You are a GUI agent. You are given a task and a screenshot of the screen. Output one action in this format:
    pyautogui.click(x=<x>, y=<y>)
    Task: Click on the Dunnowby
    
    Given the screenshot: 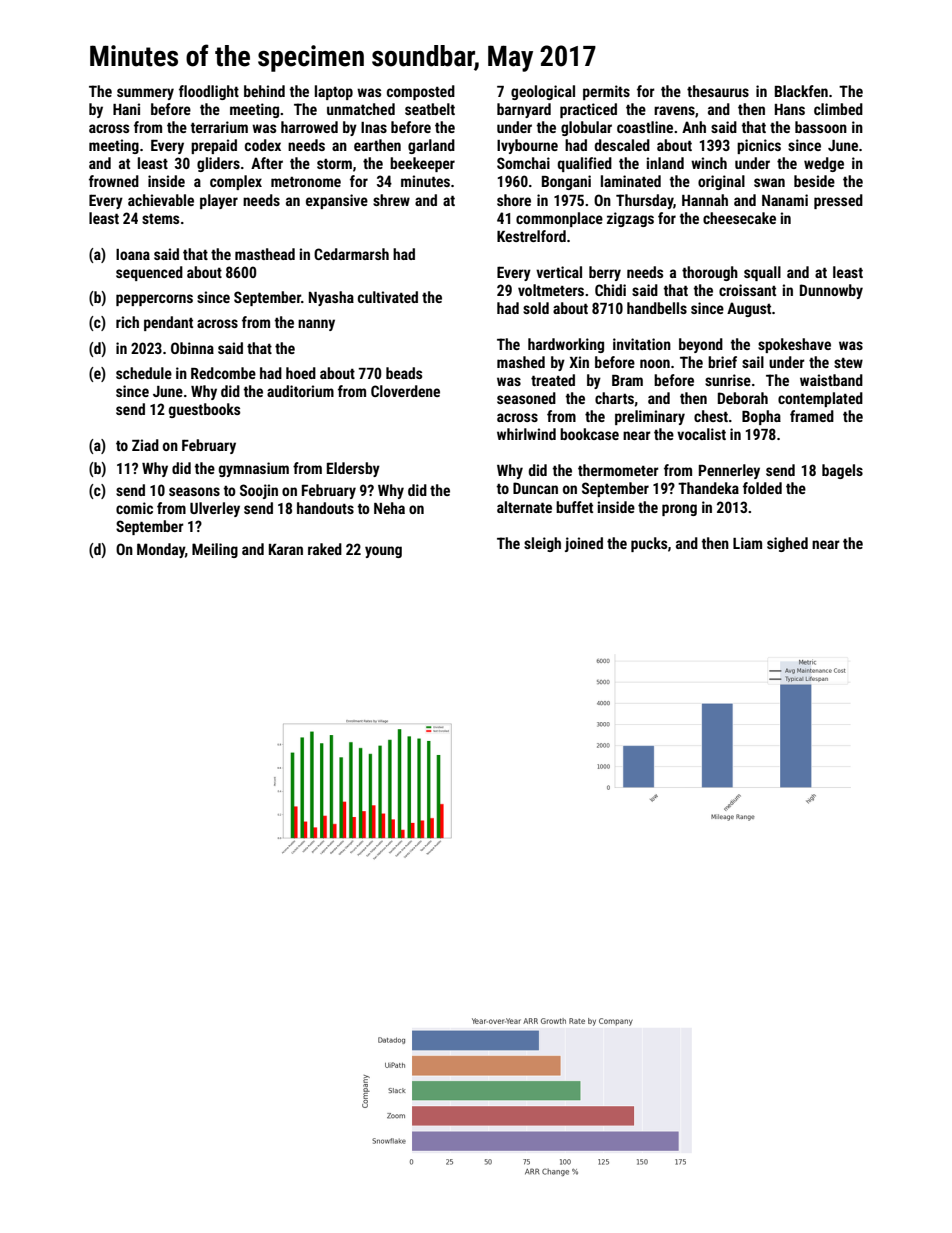 What is the action you would take?
    pyautogui.click(x=831, y=291)
